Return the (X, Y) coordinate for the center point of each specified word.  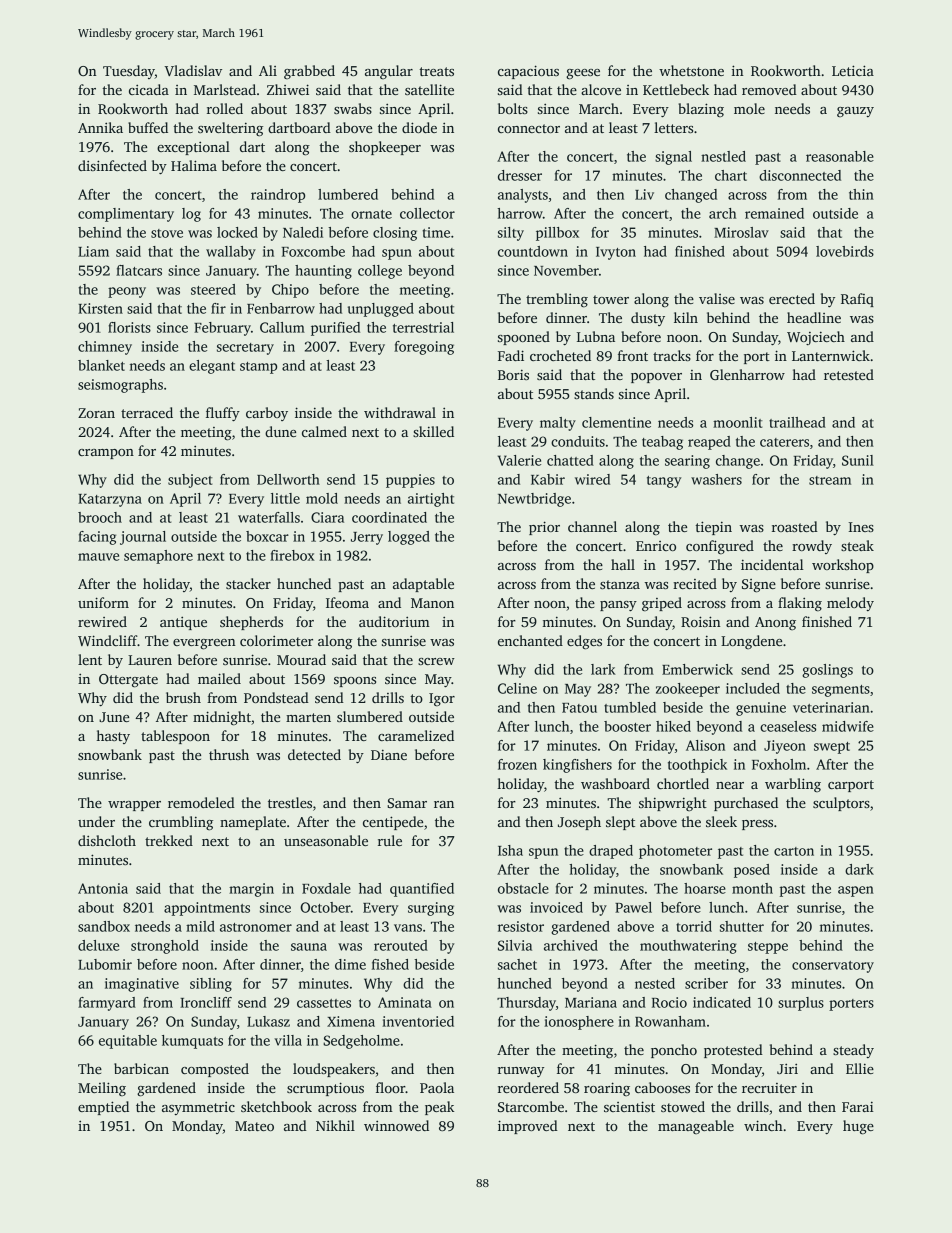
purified (335, 329)
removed (769, 89)
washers (716, 479)
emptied (103, 1108)
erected (792, 298)
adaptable (423, 585)
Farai (858, 1106)
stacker (248, 583)
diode (419, 127)
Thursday (526, 1004)
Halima (194, 165)
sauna (309, 947)
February (222, 329)
